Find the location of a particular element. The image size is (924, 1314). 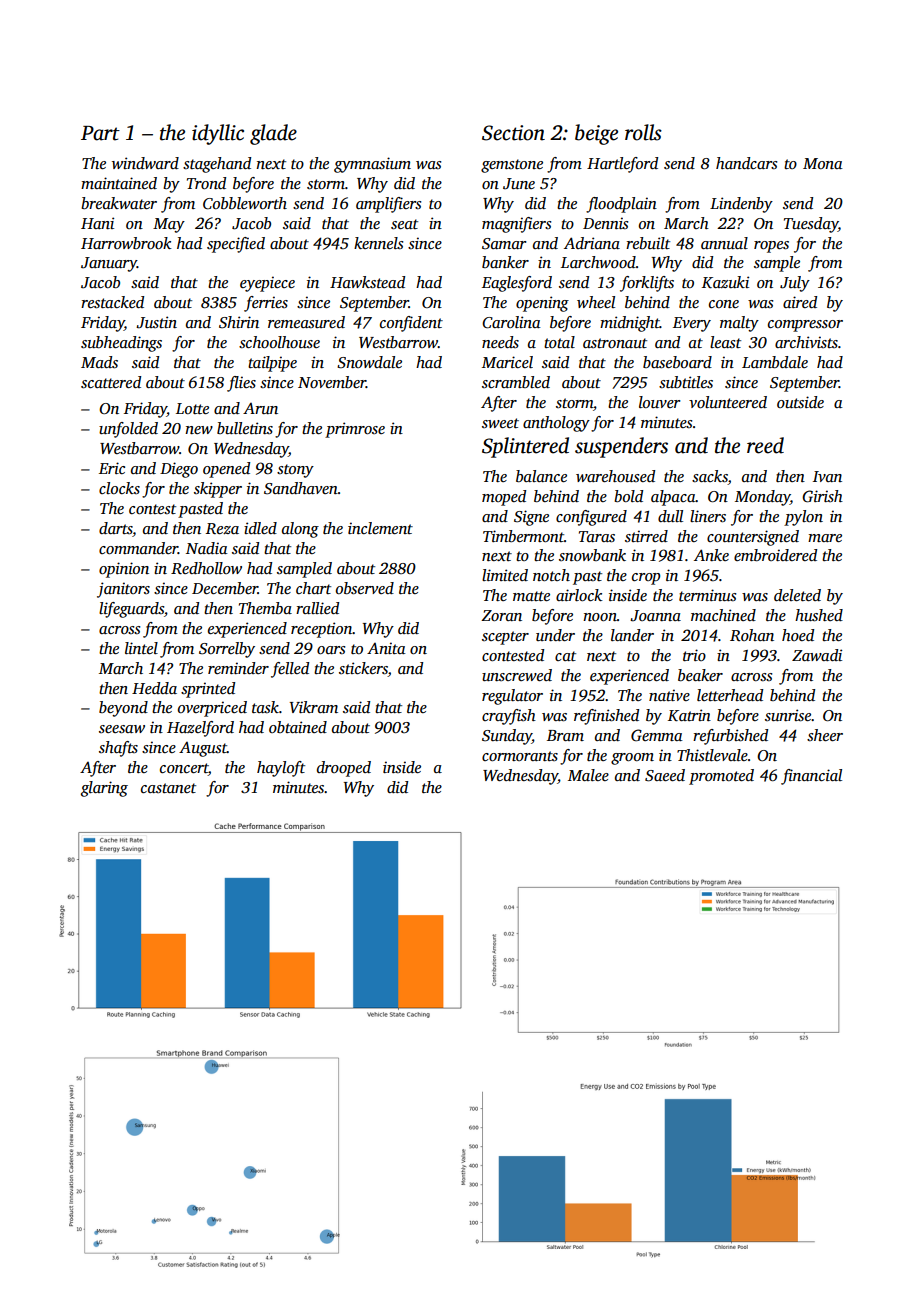

suspenders is located at coordinates (621, 447).
